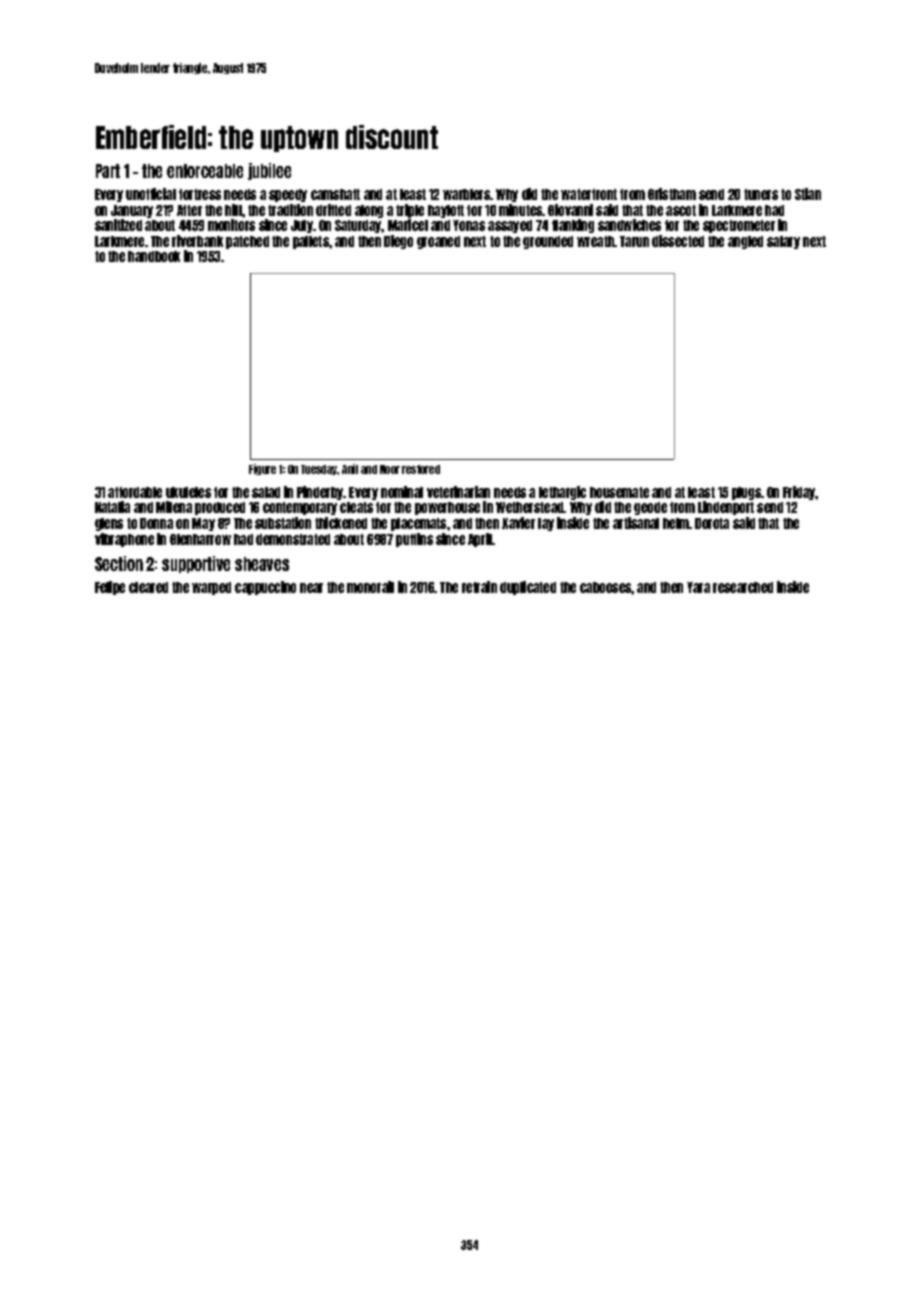  What do you see at coordinates (135, 492) in the screenshot?
I see `affordable` at bounding box center [135, 492].
